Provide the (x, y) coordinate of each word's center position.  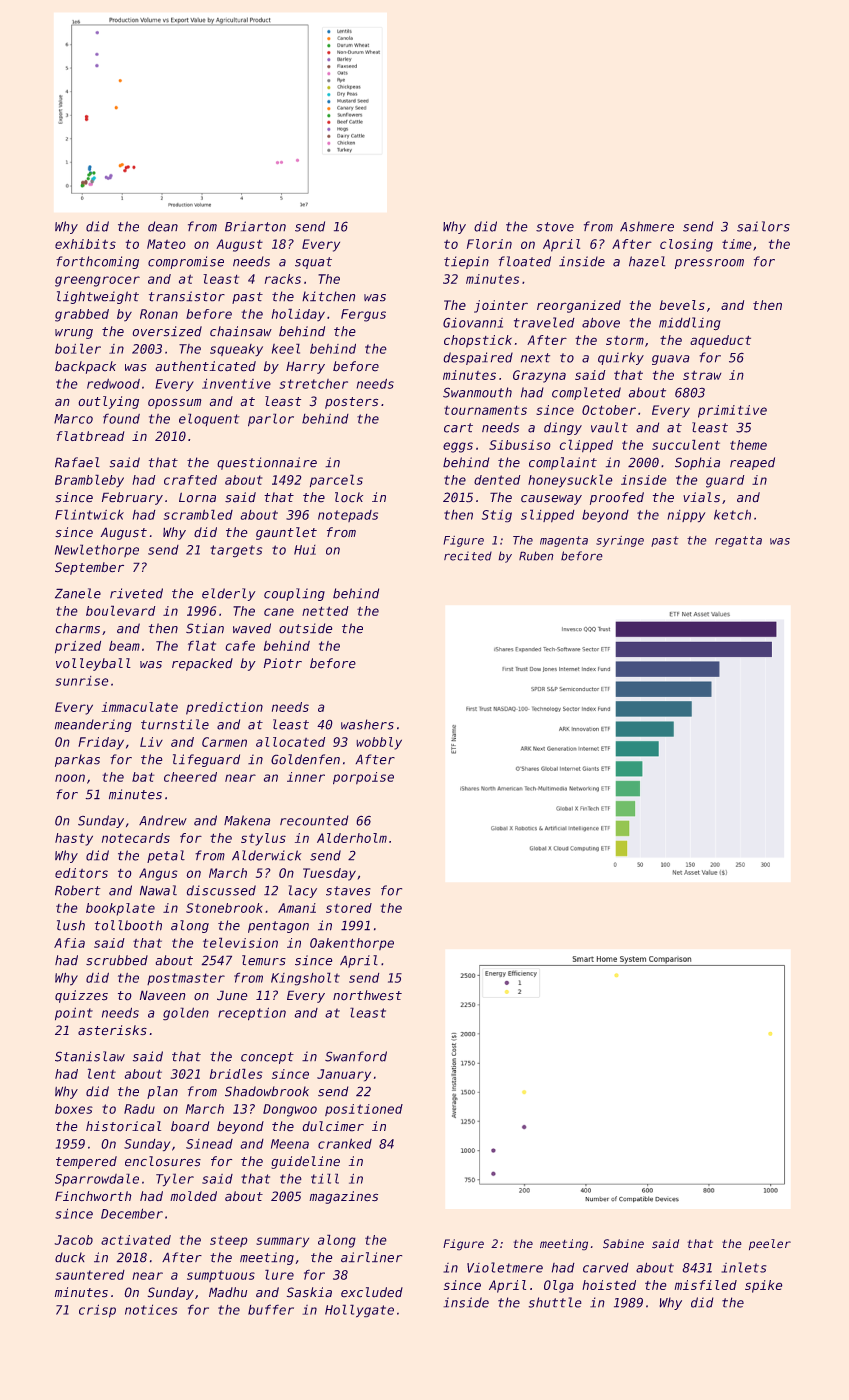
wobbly (379, 743)
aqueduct (720, 341)
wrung (74, 334)
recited (468, 556)
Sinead (209, 1144)
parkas (77, 760)
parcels (336, 481)
